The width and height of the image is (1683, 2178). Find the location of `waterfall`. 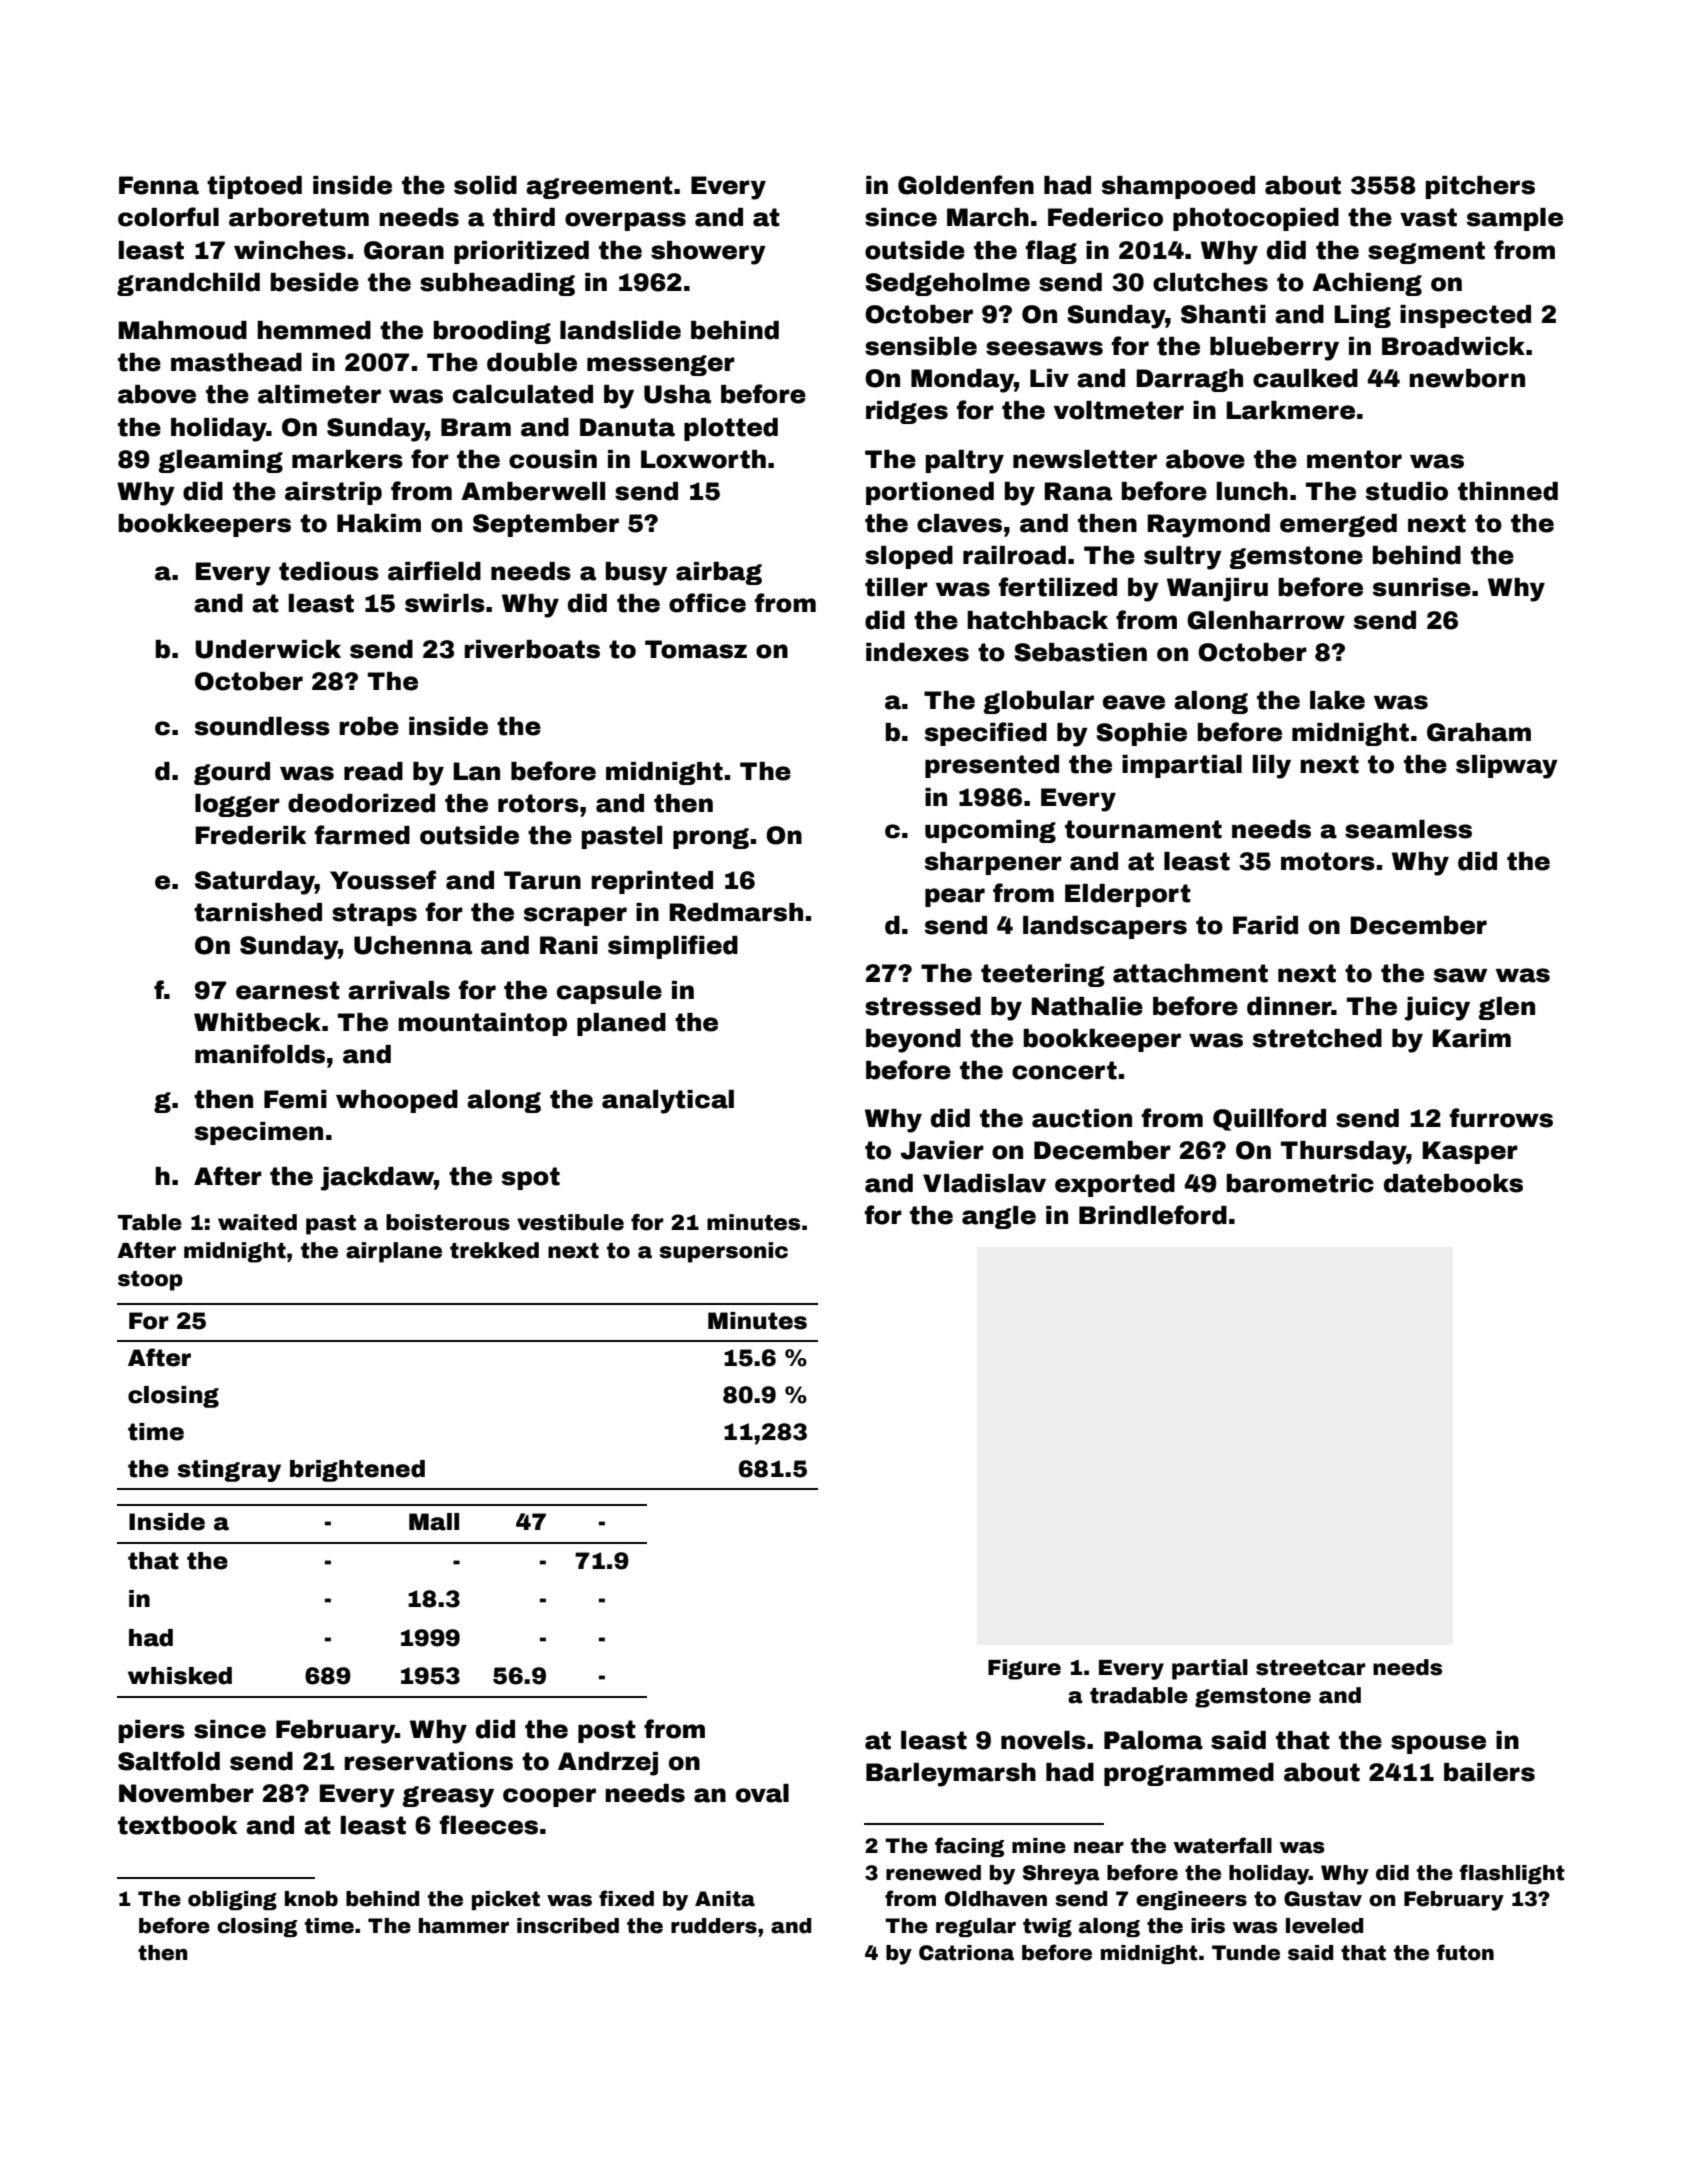

waterfall is located at coordinates (1223, 1845).
